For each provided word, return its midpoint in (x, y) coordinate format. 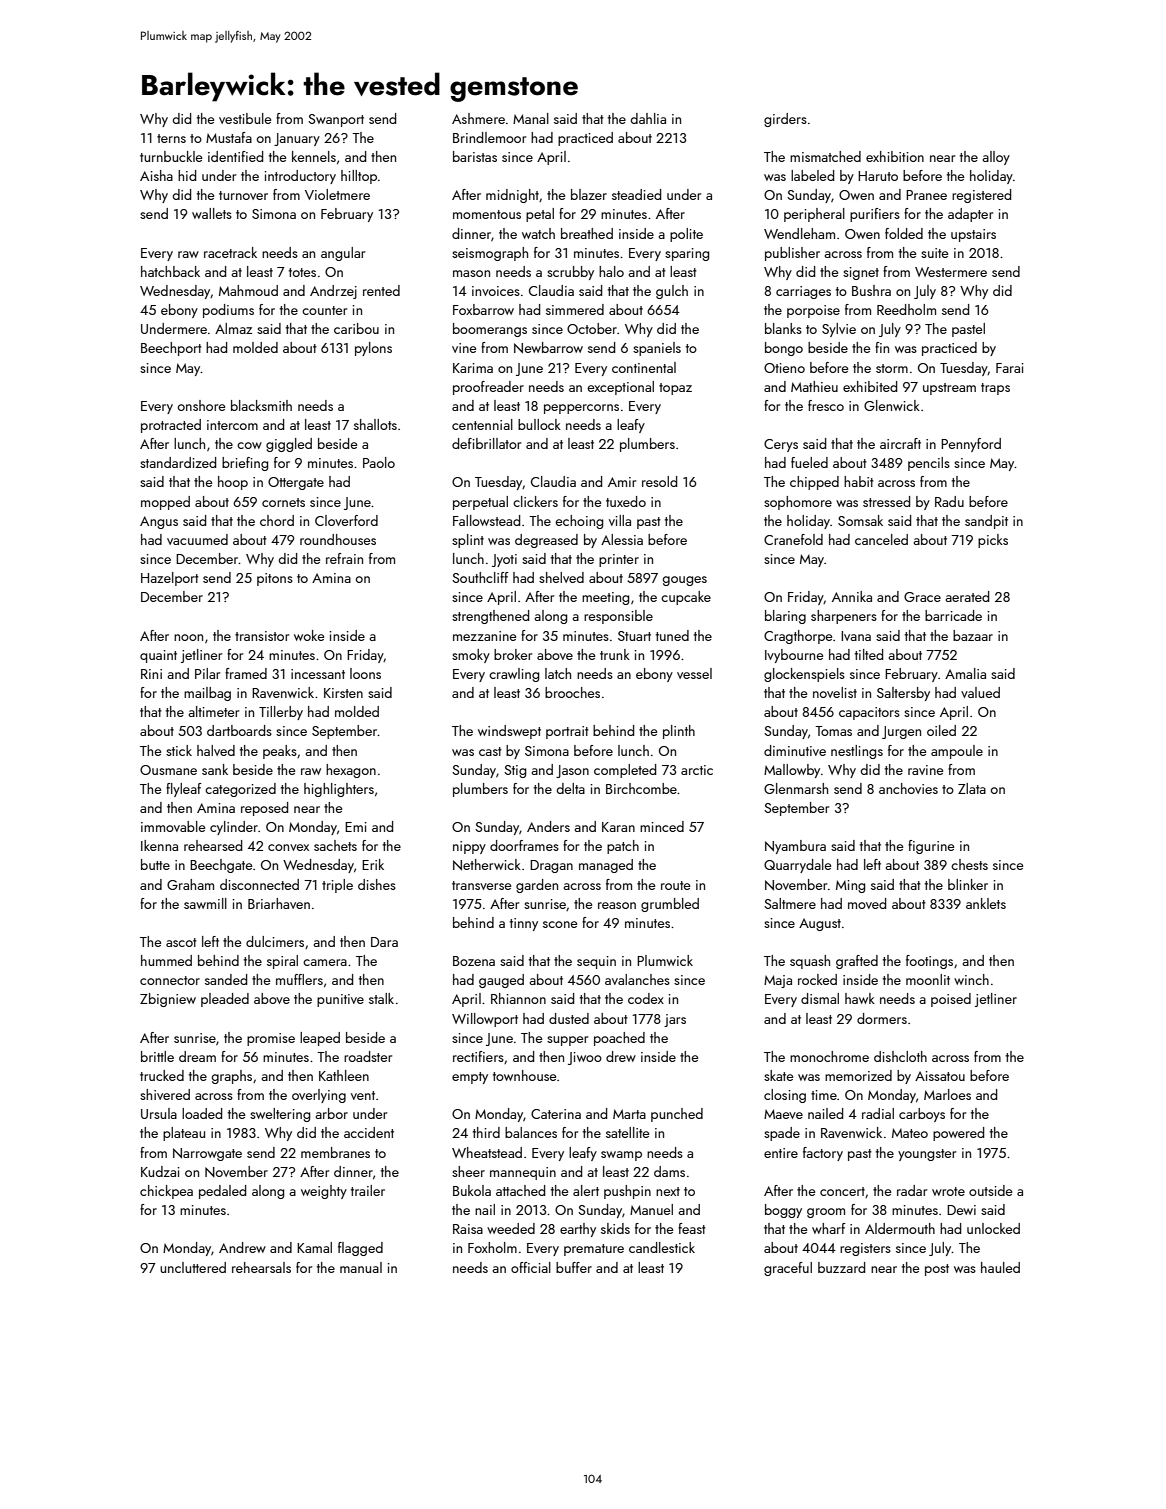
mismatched (825, 156)
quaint (158, 656)
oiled (941, 730)
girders (785, 120)
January (297, 139)
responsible (618, 617)
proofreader (488, 388)
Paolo (379, 462)
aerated (967, 596)
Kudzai (160, 1171)
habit (859, 481)
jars (675, 1020)
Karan (618, 827)
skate (778, 1075)
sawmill (205, 903)
